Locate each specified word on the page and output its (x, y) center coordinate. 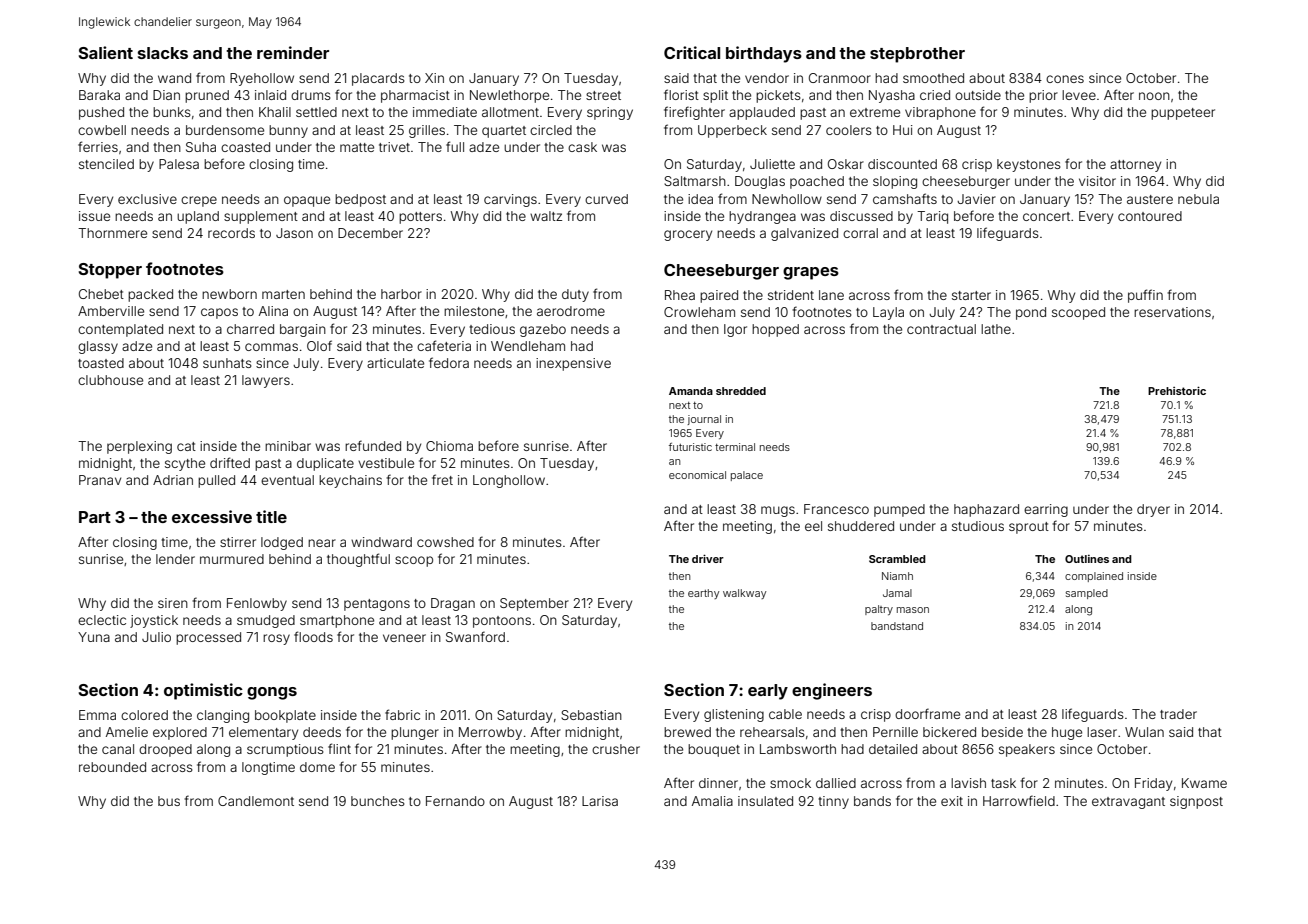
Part (95, 517)
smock (790, 783)
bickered (949, 732)
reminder (293, 52)
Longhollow (509, 481)
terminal (735, 447)
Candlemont (256, 801)
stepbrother (917, 55)
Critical (692, 52)
